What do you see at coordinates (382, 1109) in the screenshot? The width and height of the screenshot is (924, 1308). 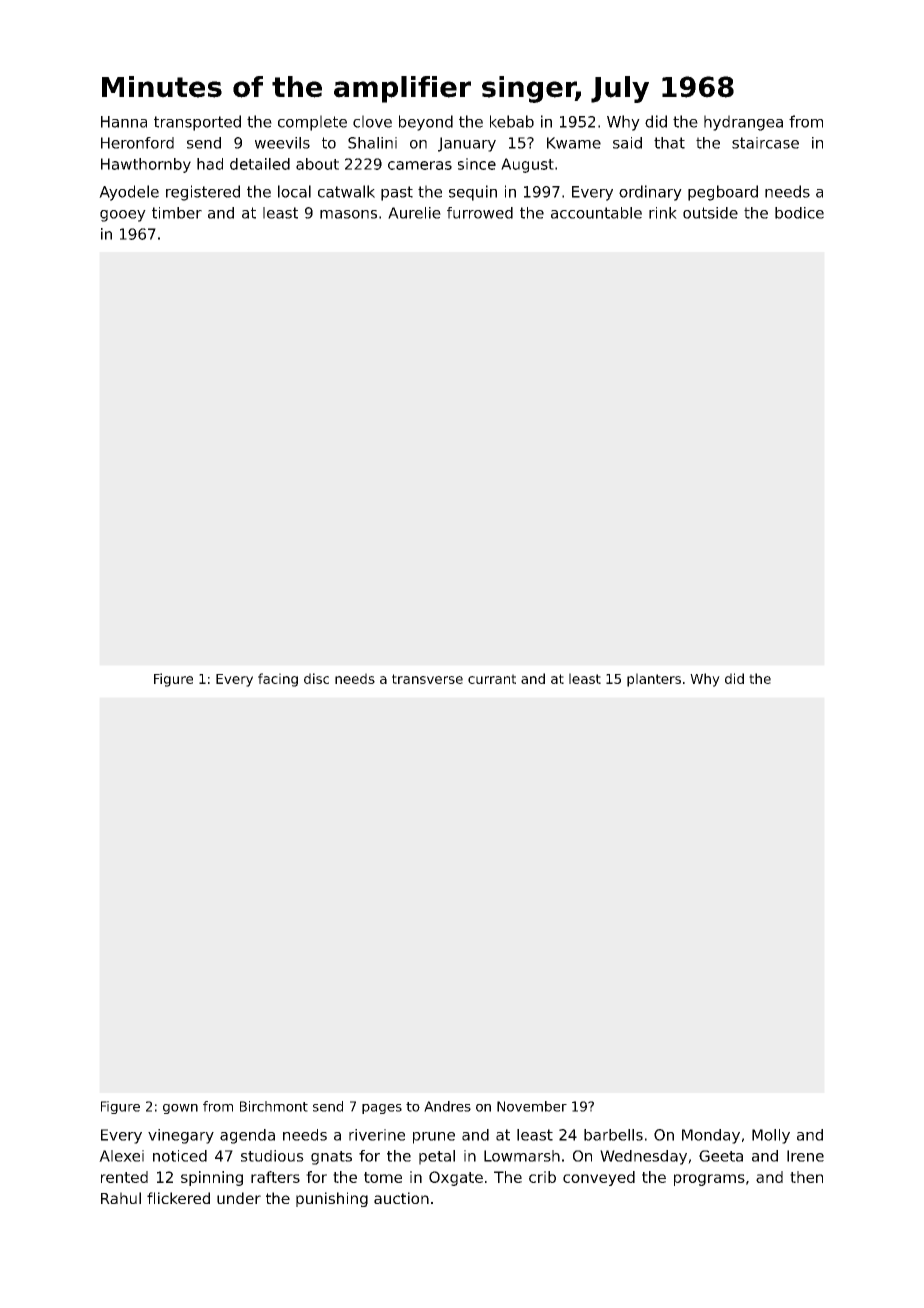 I see `pages` at bounding box center [382, 1109].
